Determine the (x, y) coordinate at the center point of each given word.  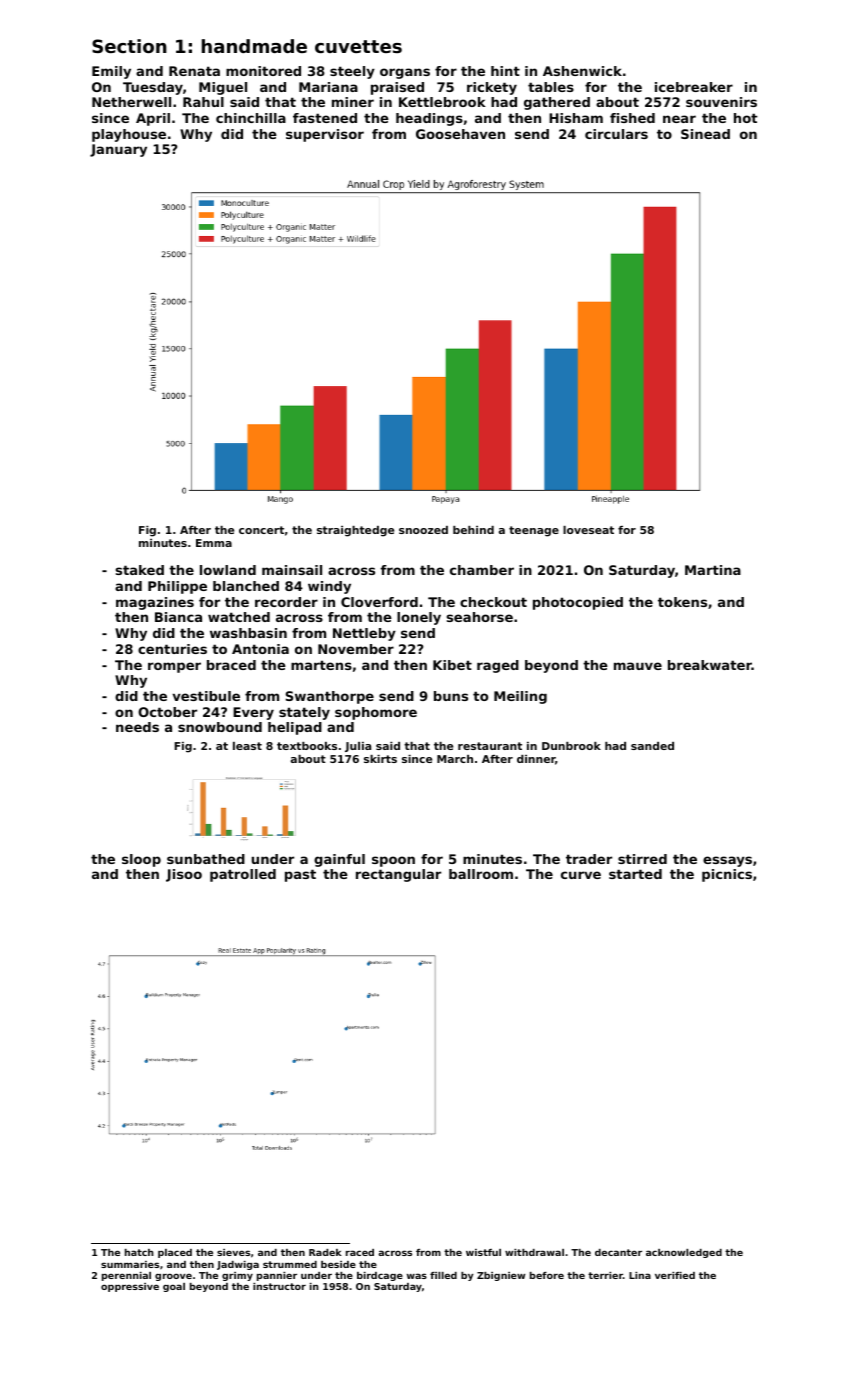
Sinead (705, 134)
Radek (325, 1252)
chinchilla (251, 118)
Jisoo (184, 875)
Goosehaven (460, 134)
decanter (618, 1252)
